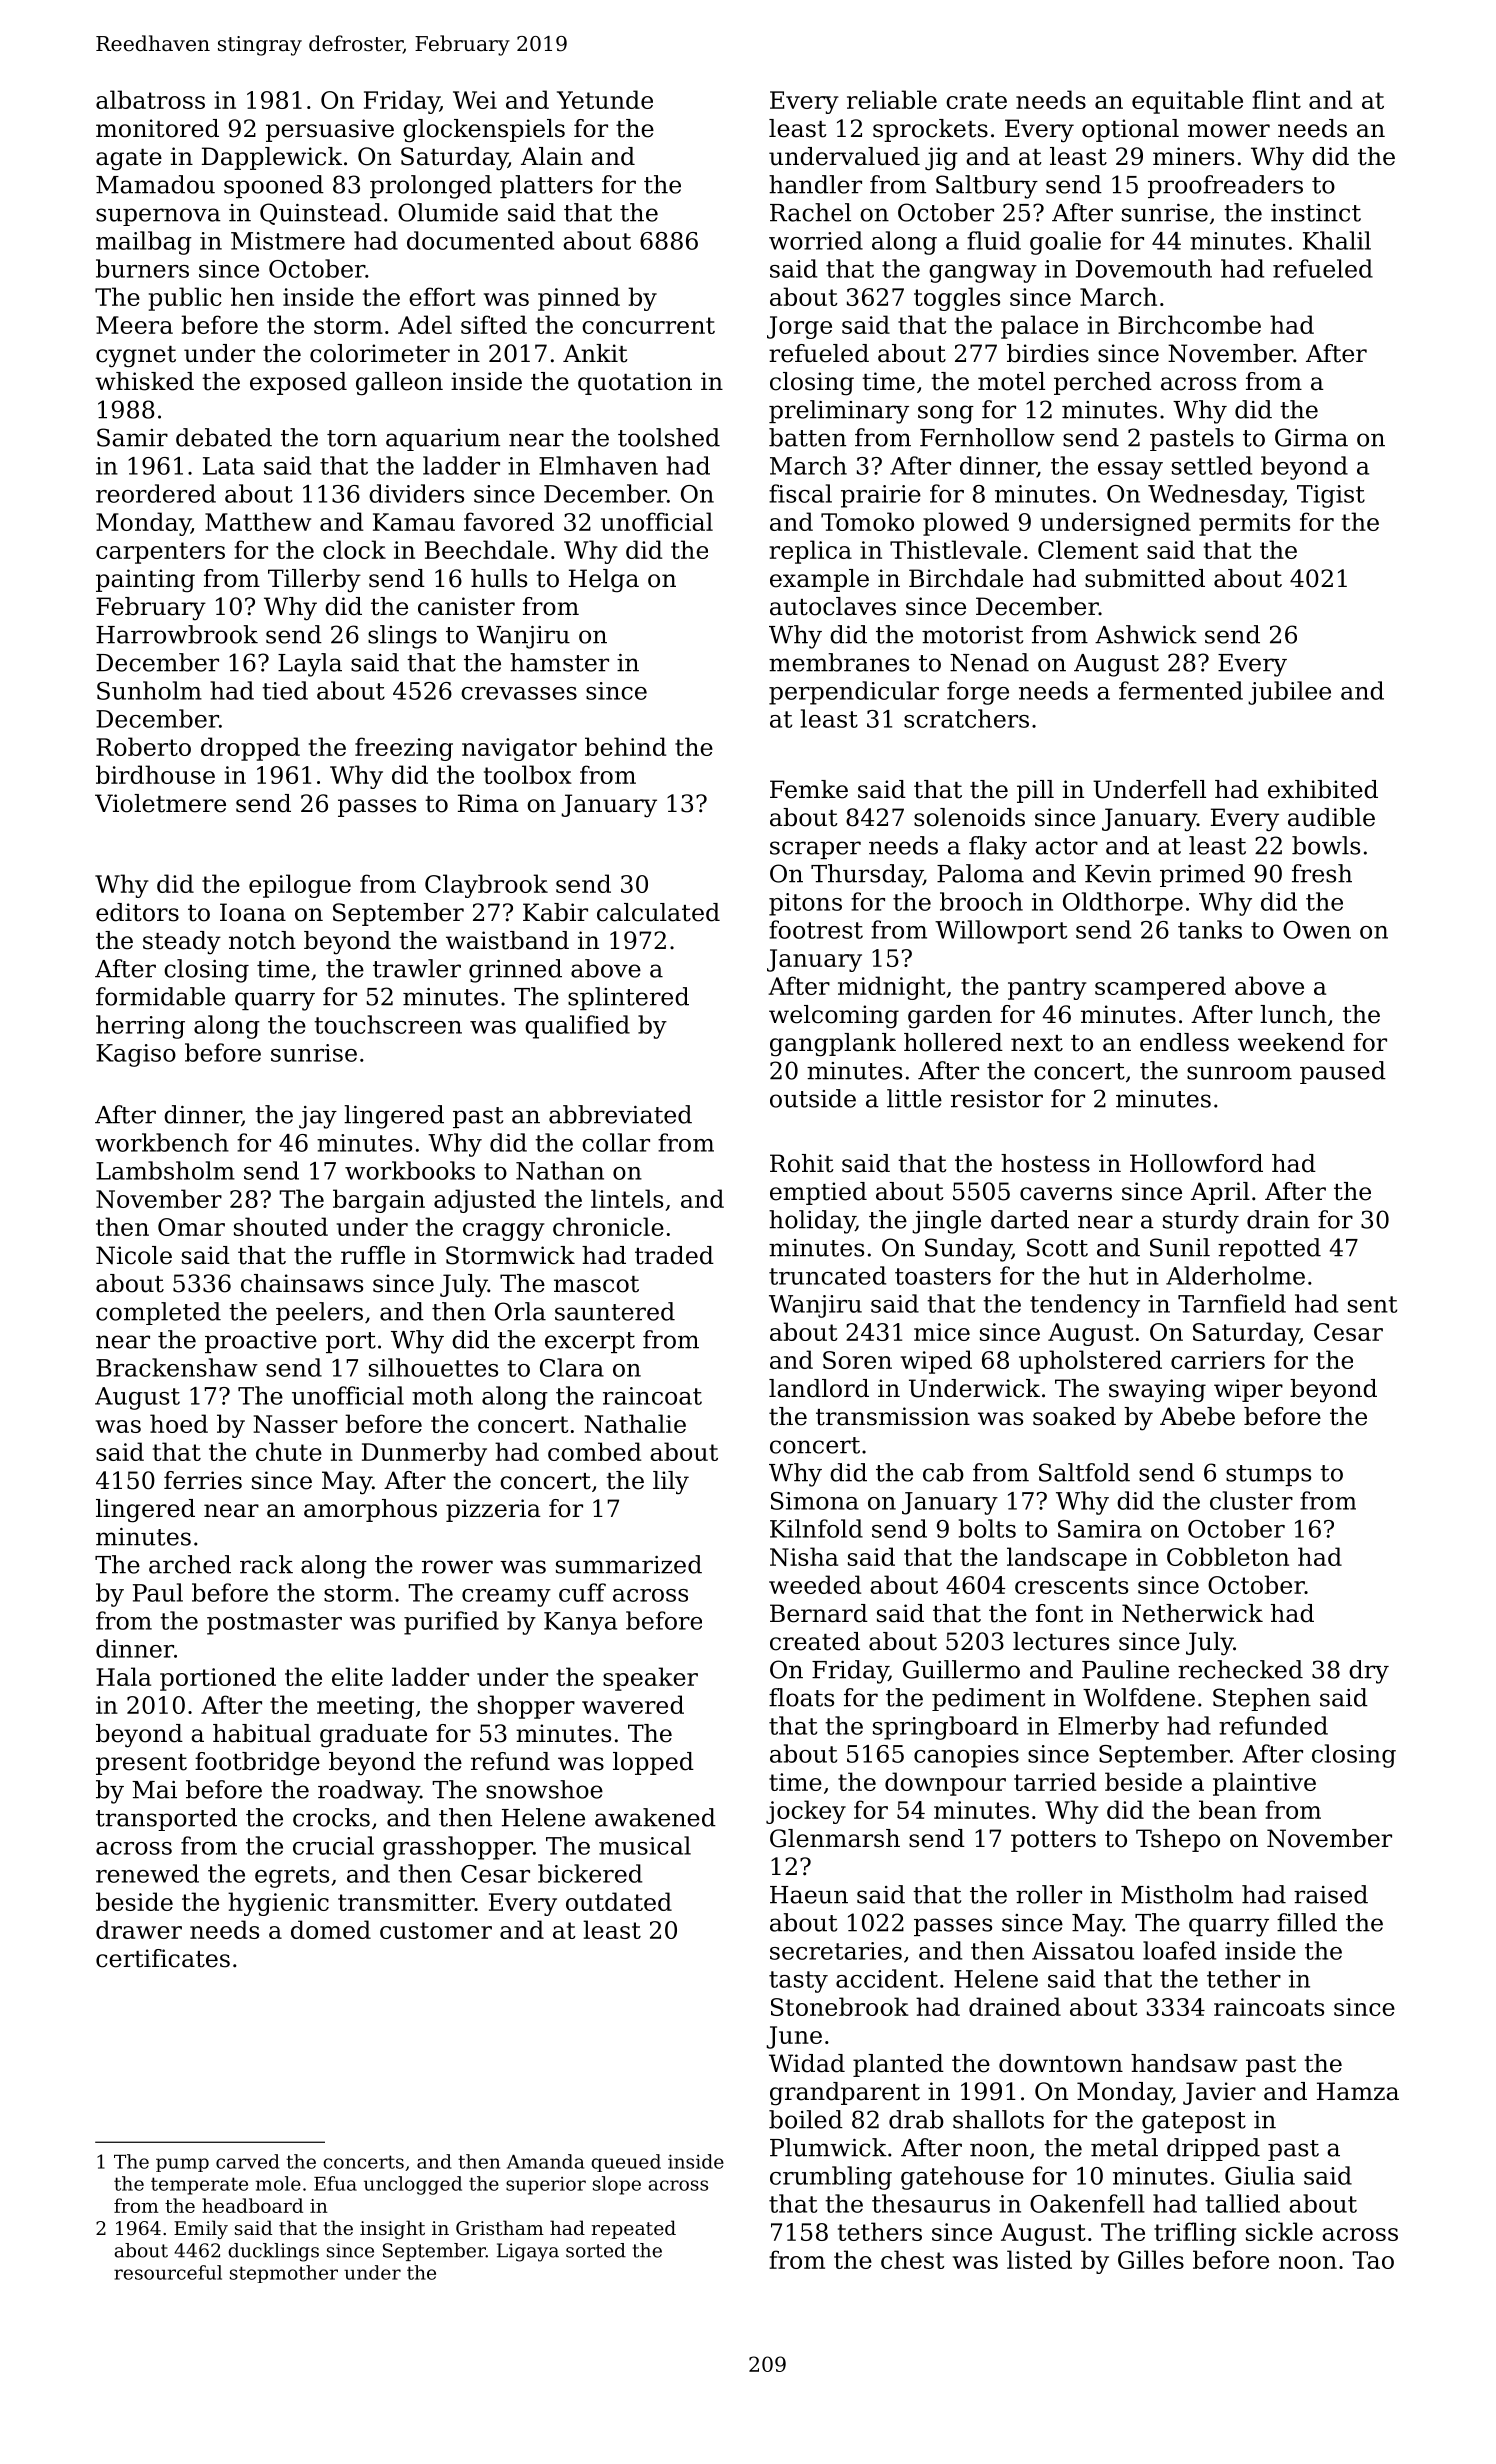  What do you see at coordinates (144, 243) in the page?
I see `mailbag` at bounding box center [144, 243].
